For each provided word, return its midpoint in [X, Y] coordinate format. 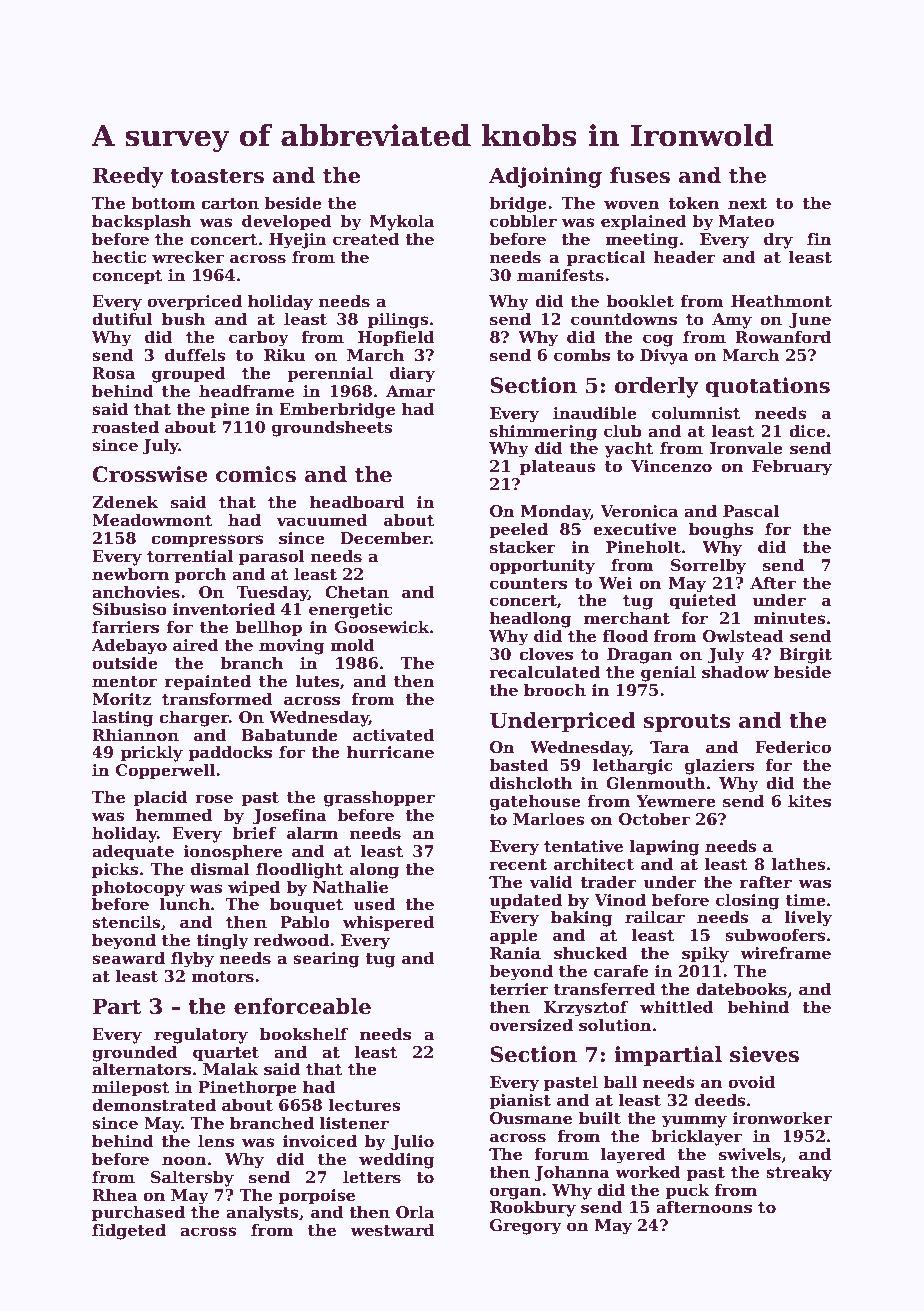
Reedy [128, 177]
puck [687, 1191]
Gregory [526, 1227]
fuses [640, 175]
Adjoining [545, 177]
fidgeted [129, 1231]
